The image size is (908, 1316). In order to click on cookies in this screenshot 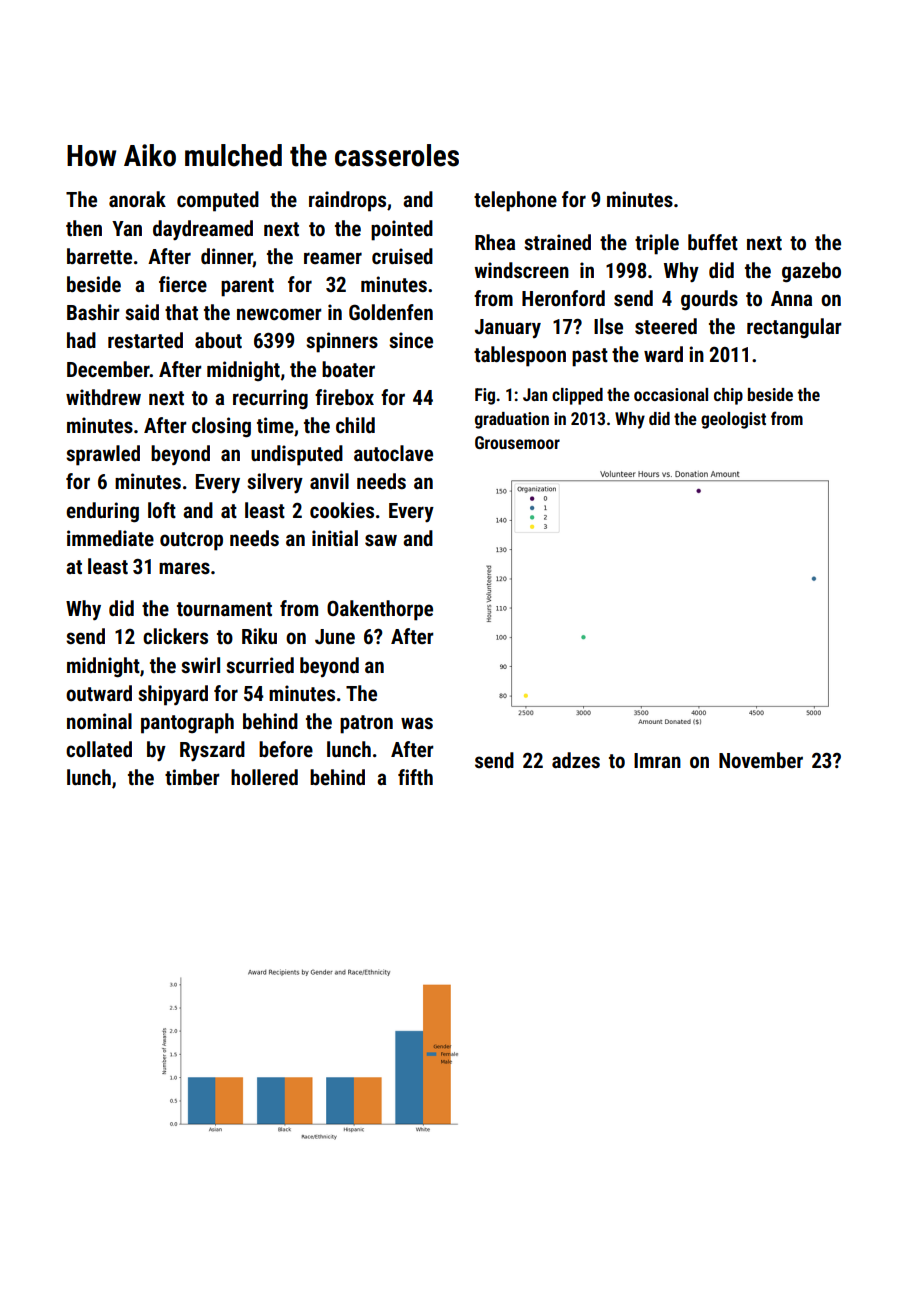, I will do `click(342, 510)`.
